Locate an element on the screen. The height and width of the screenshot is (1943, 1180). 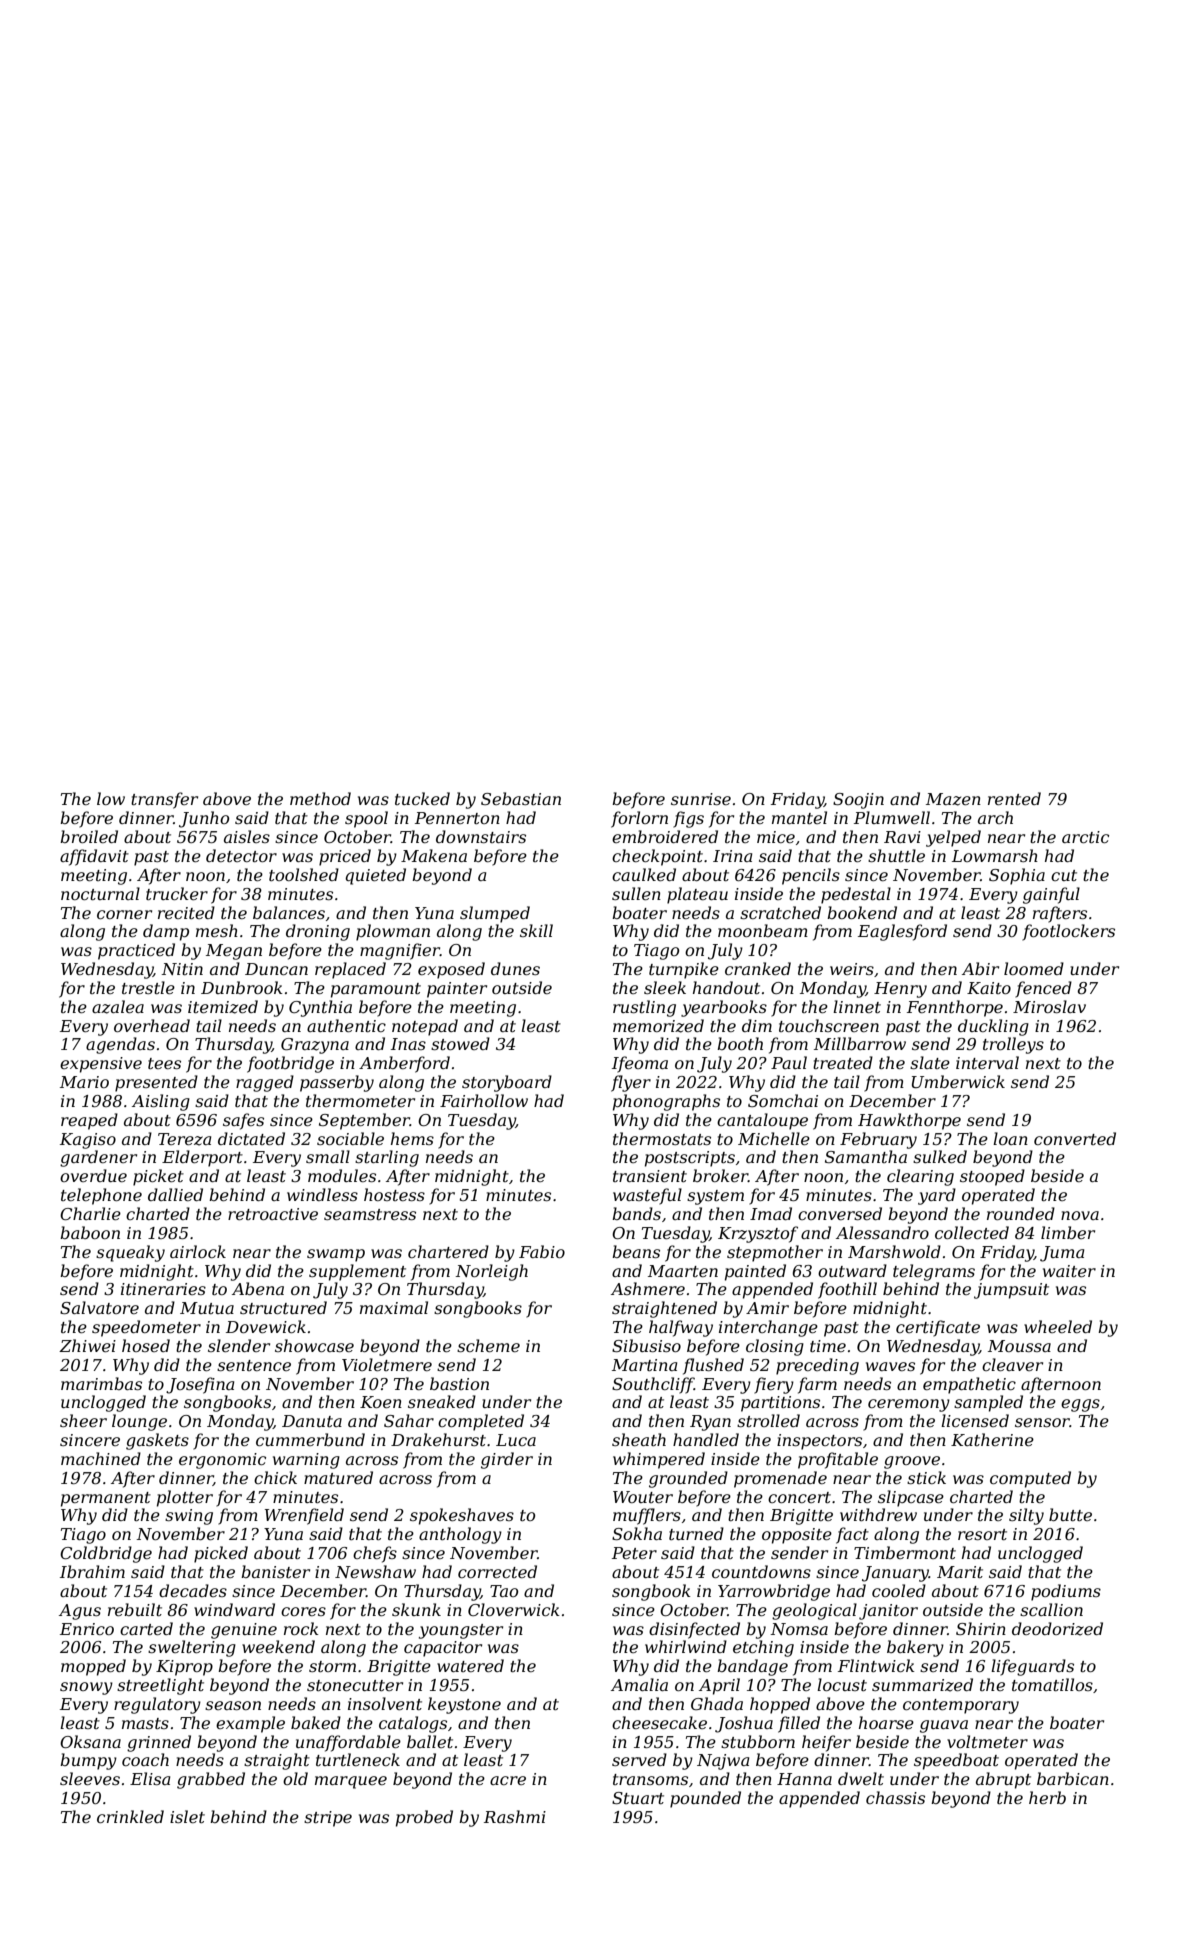
magnifier is located at coordinates (400, 951).
